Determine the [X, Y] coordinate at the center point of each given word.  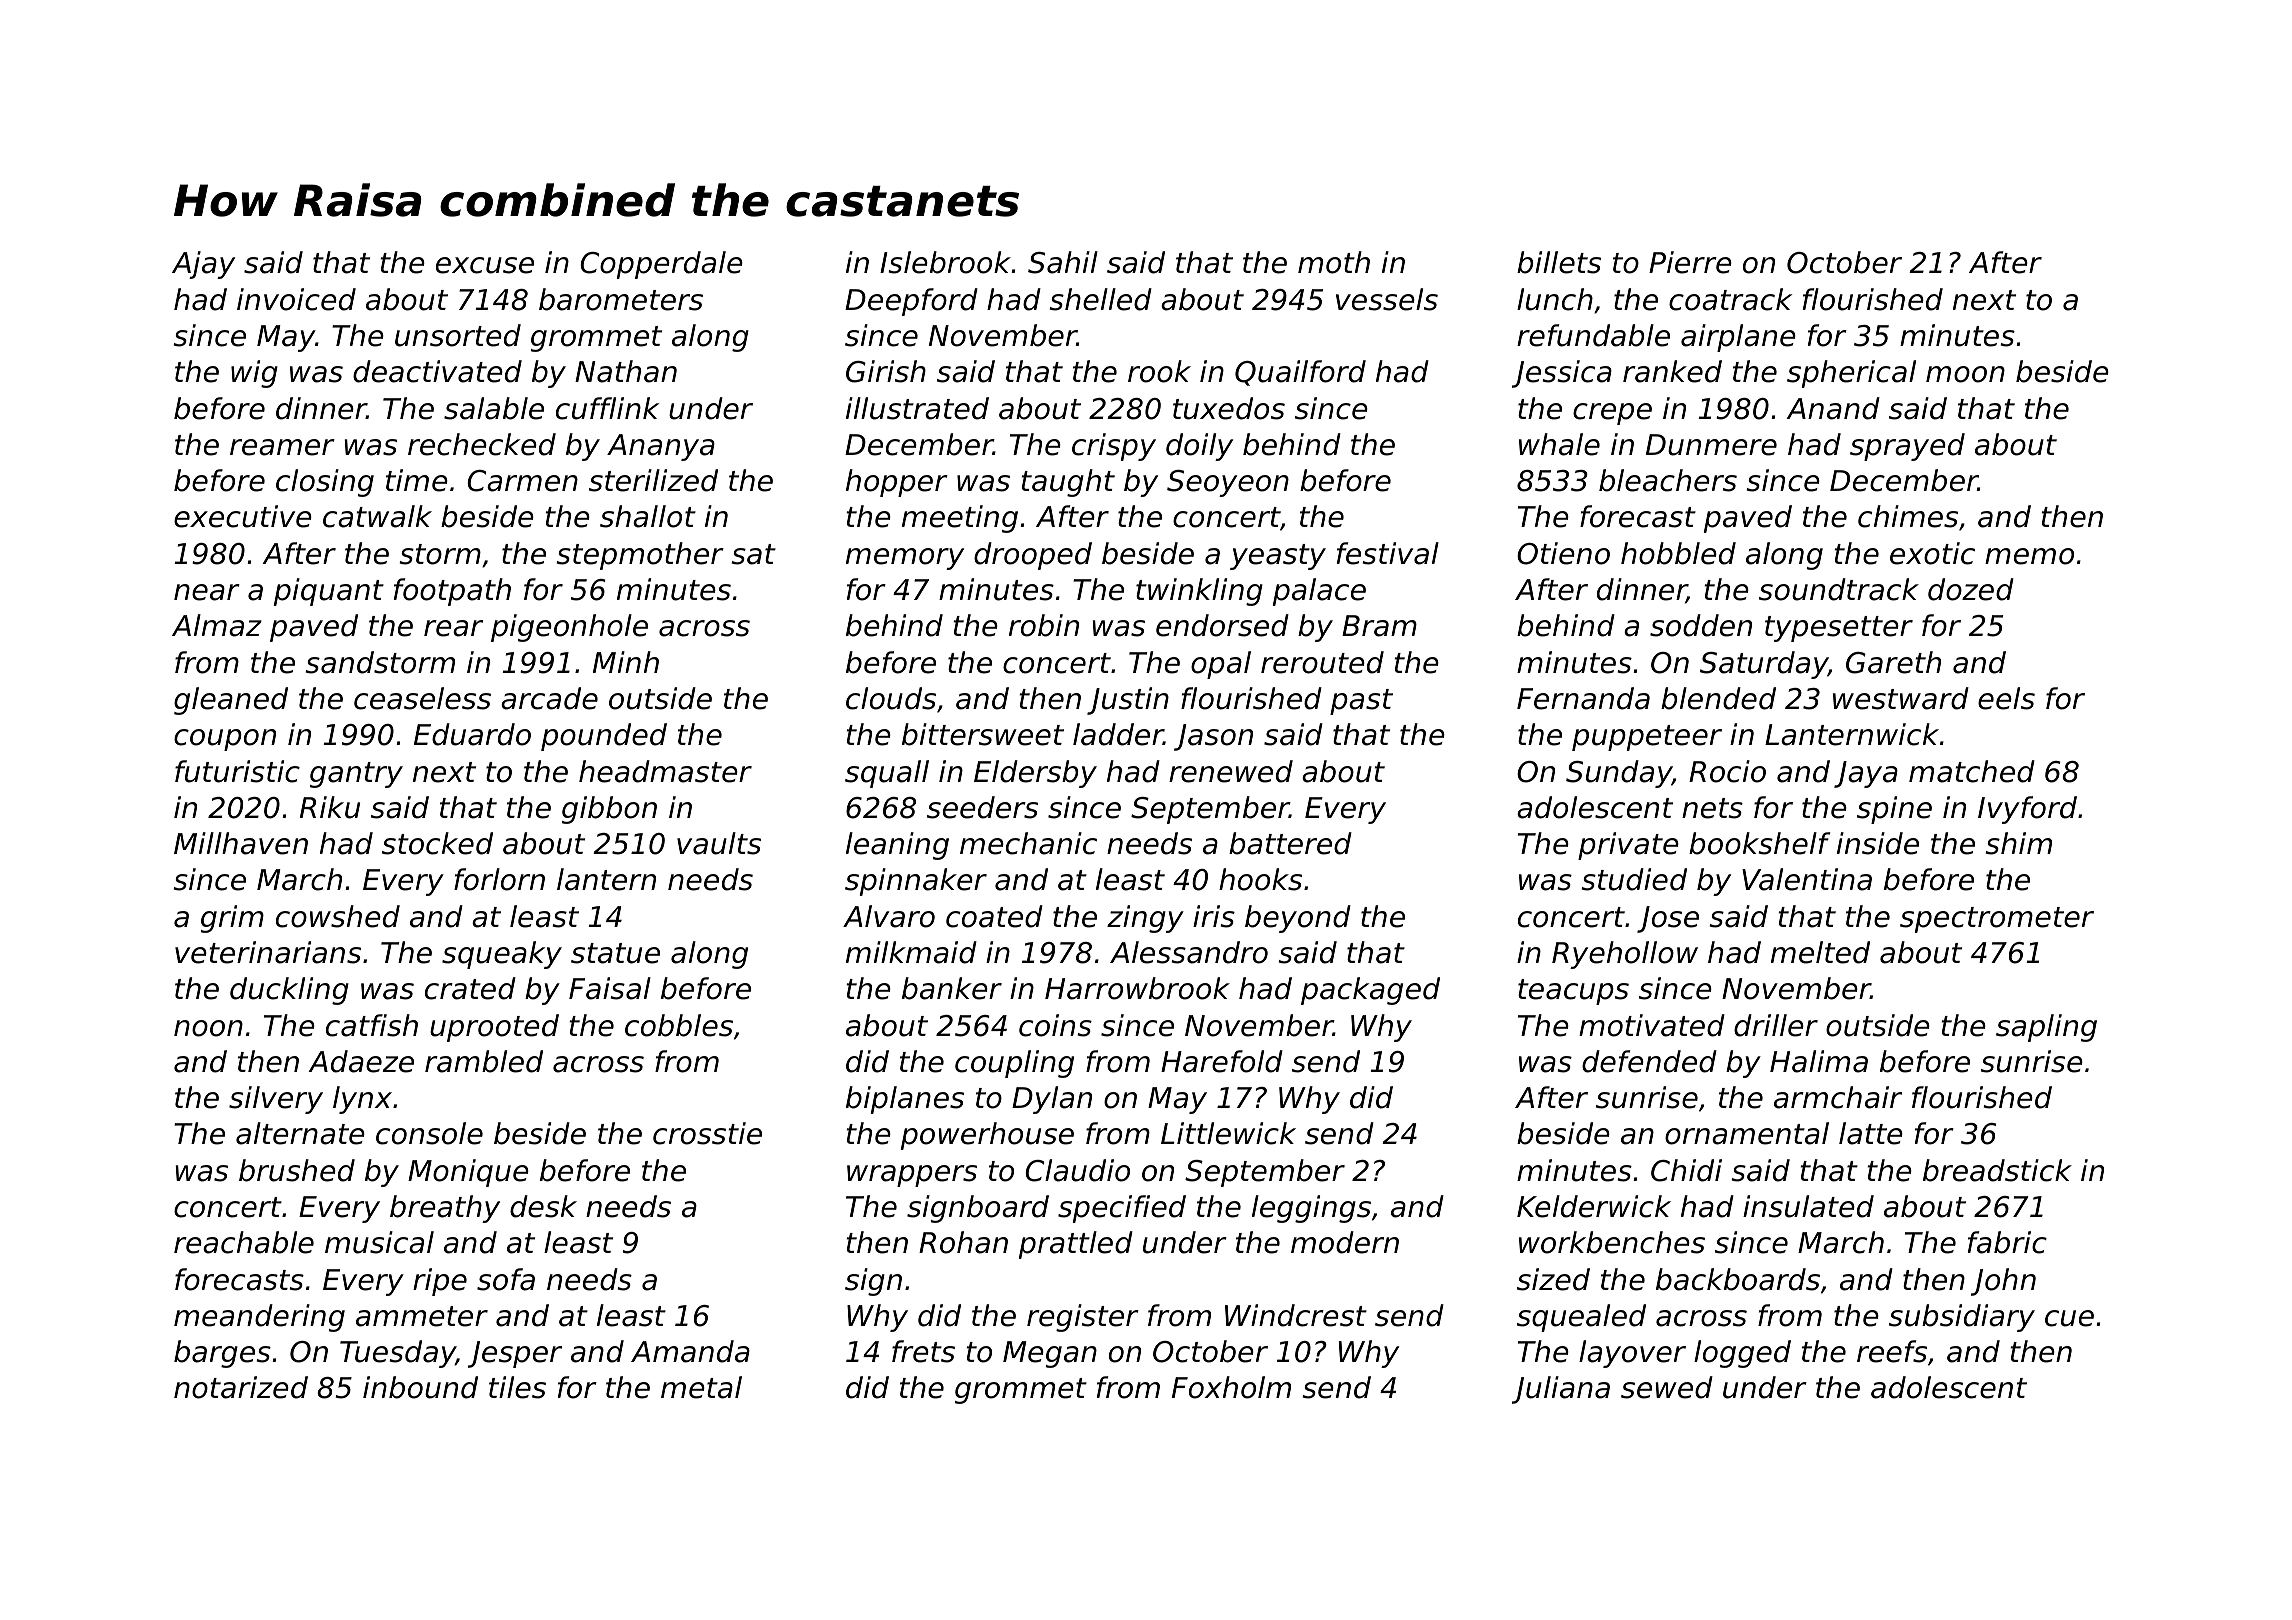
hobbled [1678, 553]
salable [494, 408]
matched [1972, 771]
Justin [1128, 701]
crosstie [707, 1133]
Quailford [1300, 373]
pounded [604, 737]
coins [1055, 1025]
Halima [1819, 1061]
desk [543, 1206]
